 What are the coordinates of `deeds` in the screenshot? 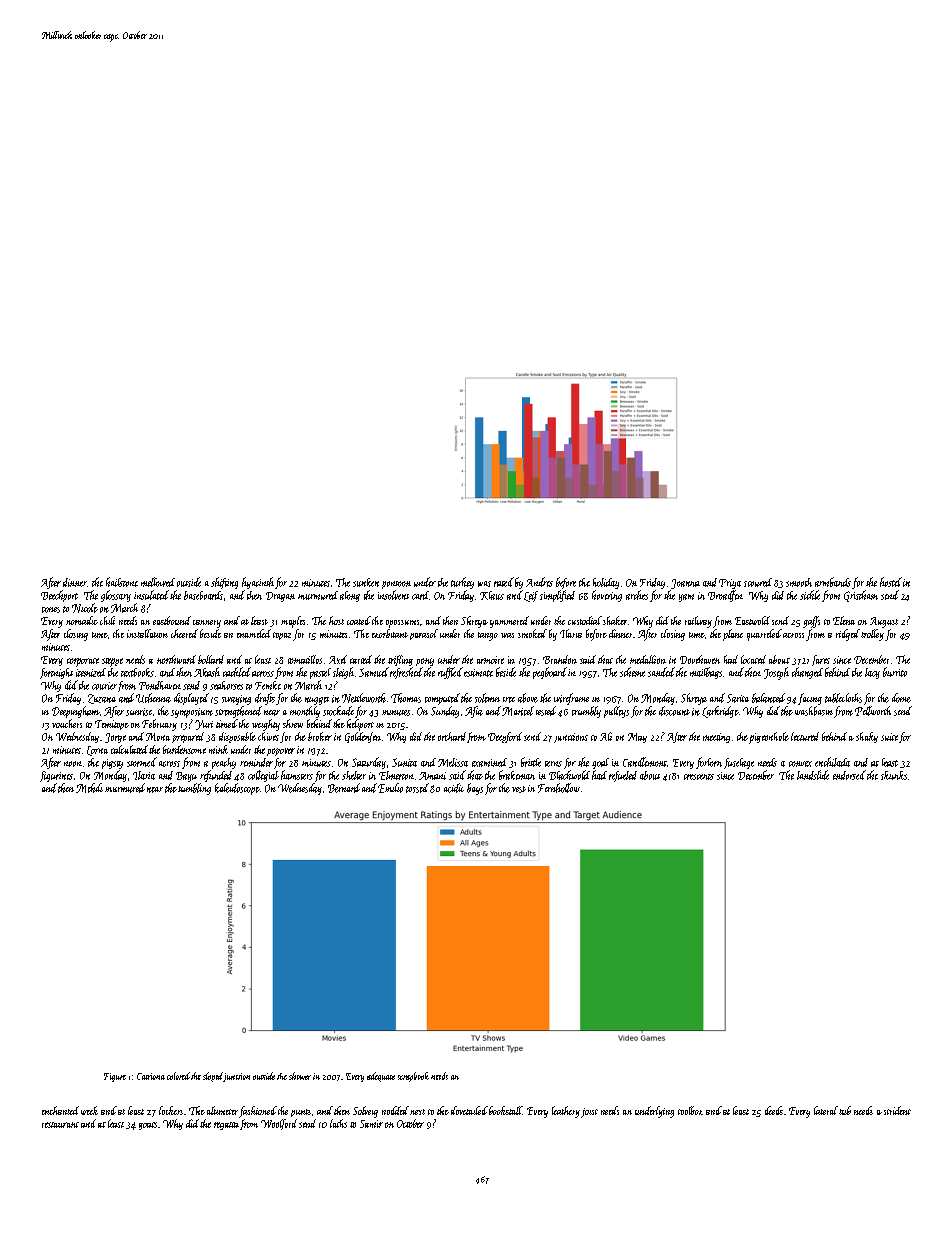 It's located at (774, 1110).
